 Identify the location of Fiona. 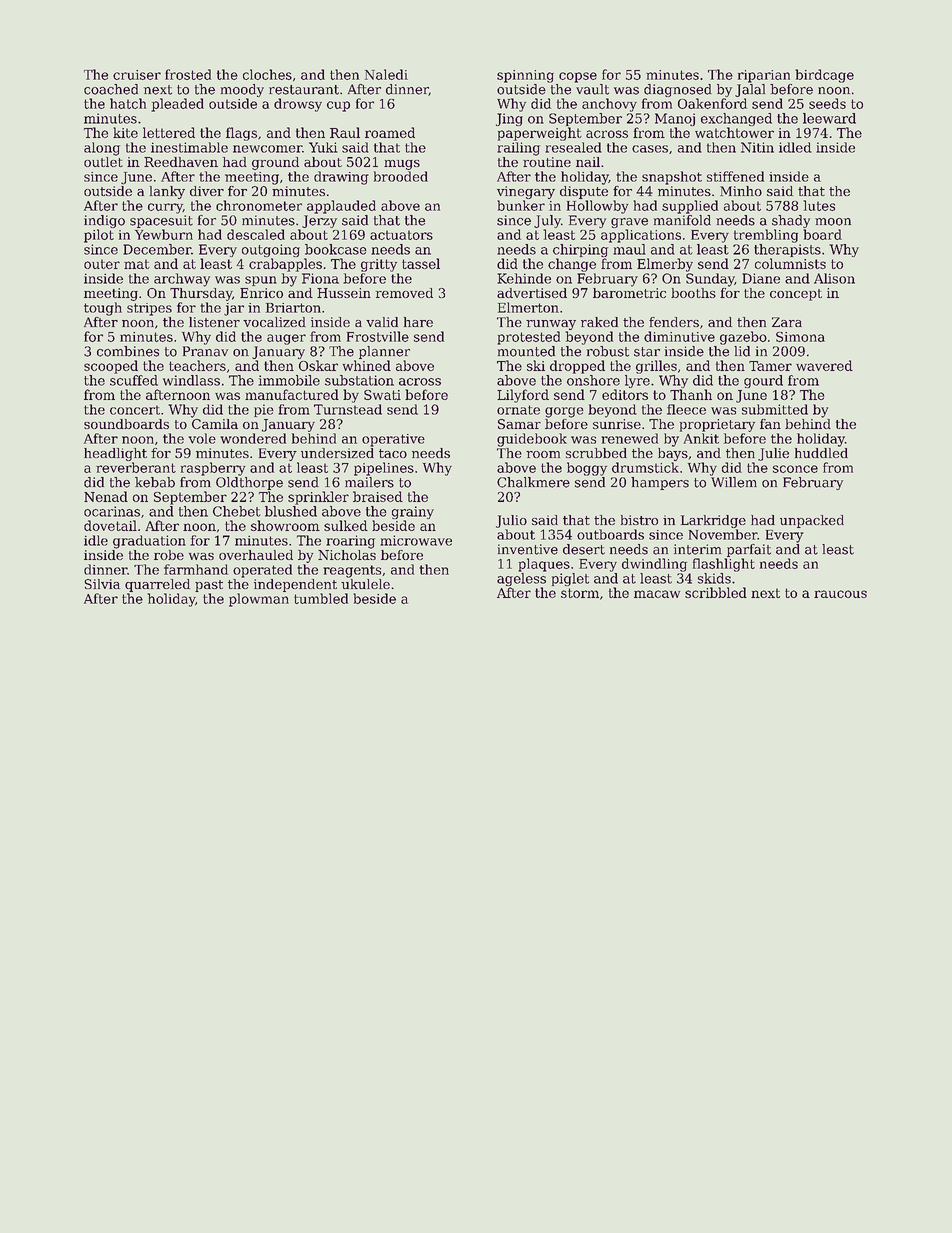
(320, 278).
